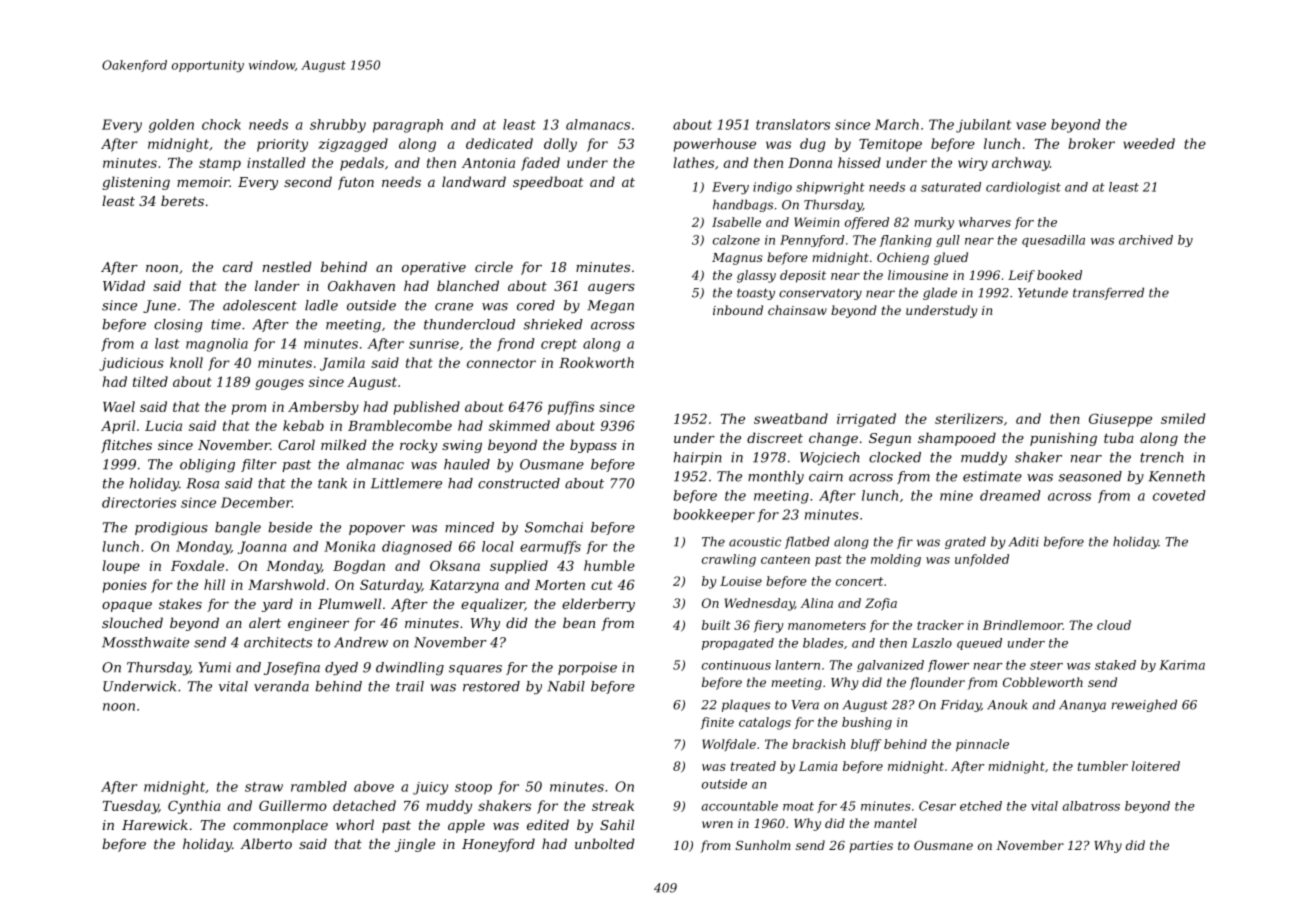 Image resolution: width=1308 pixels, height=924 pixels. What do you see at coordinates (519, 425) in the document?
I see `skimmed` at bounding box center [519, 425].
